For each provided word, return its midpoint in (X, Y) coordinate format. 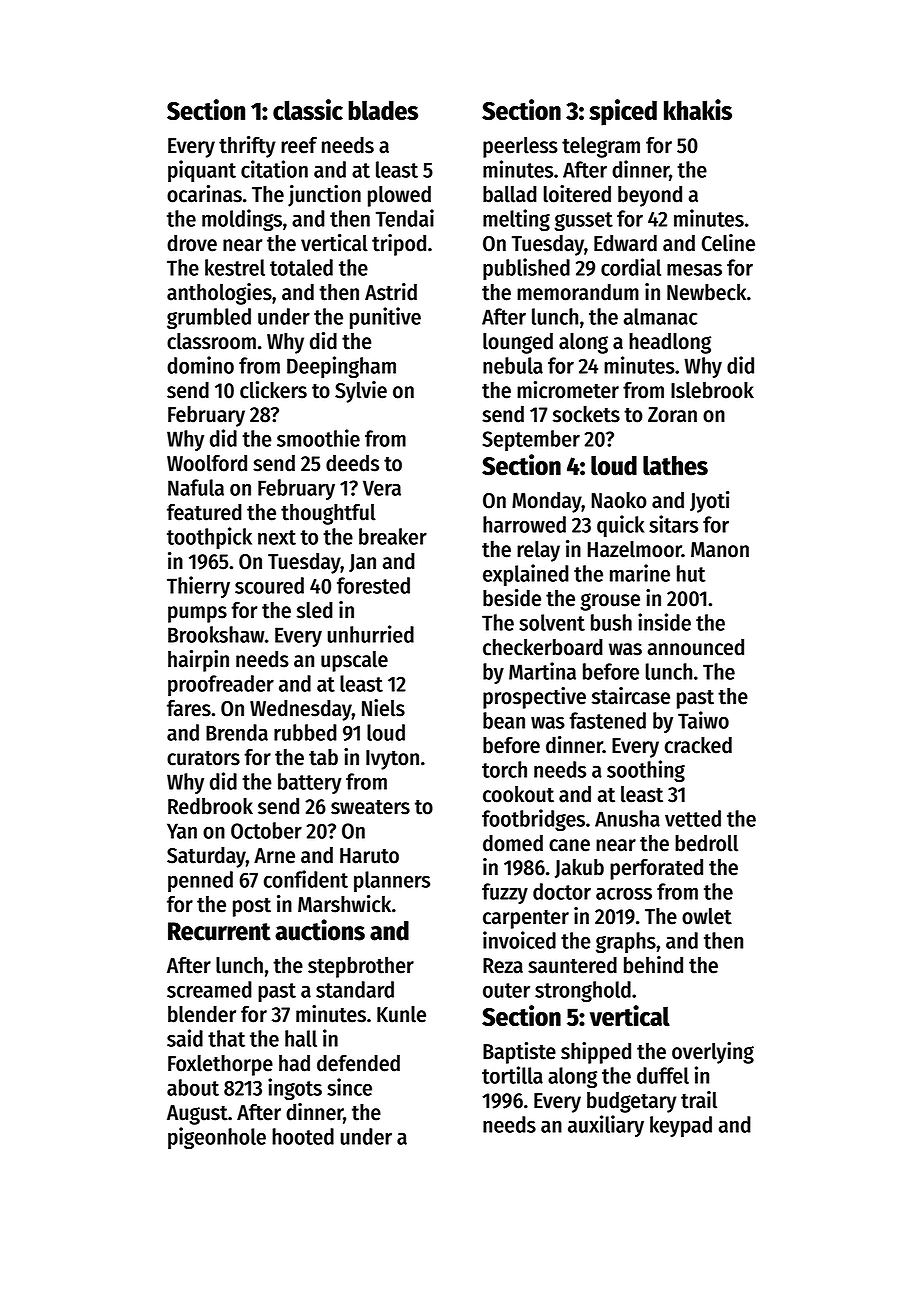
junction (324, 196)
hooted (303, 1136)
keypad (681, 1126)
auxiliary (606, 1126)
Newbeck (706, 292)
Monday (547, 502)
